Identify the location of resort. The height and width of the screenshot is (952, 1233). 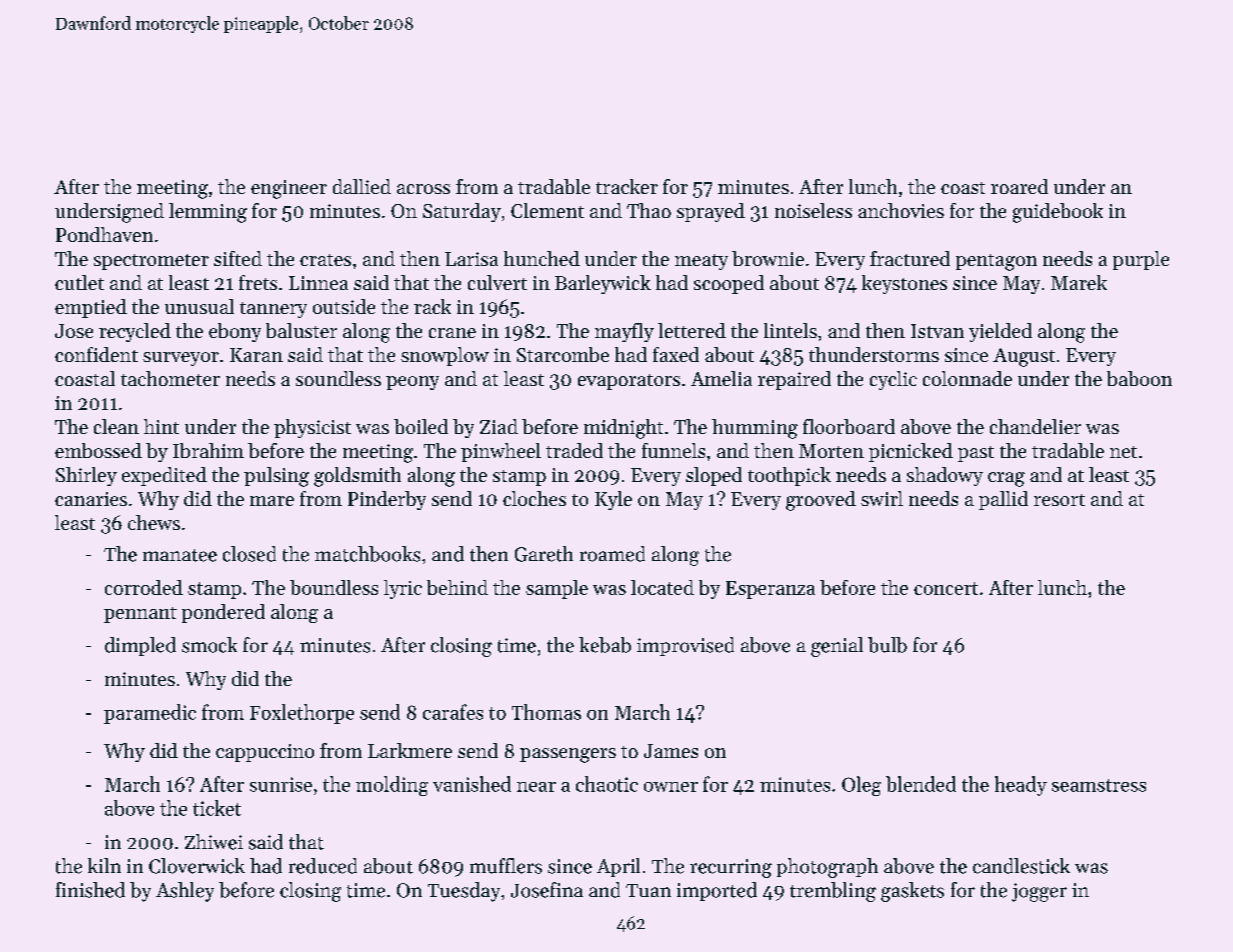
(1059, 500).
